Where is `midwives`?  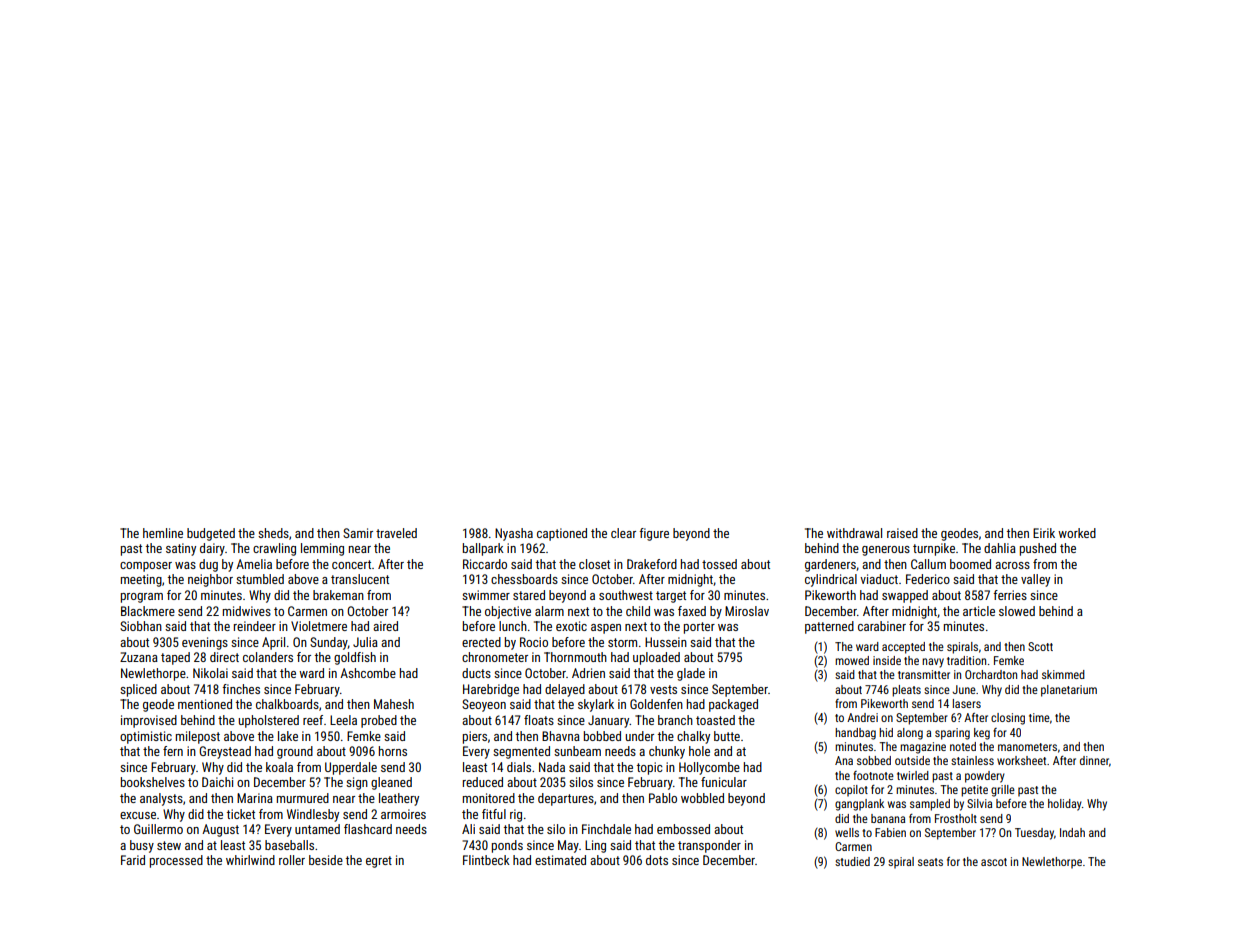
midwives is located at coordinates (247, 611).
